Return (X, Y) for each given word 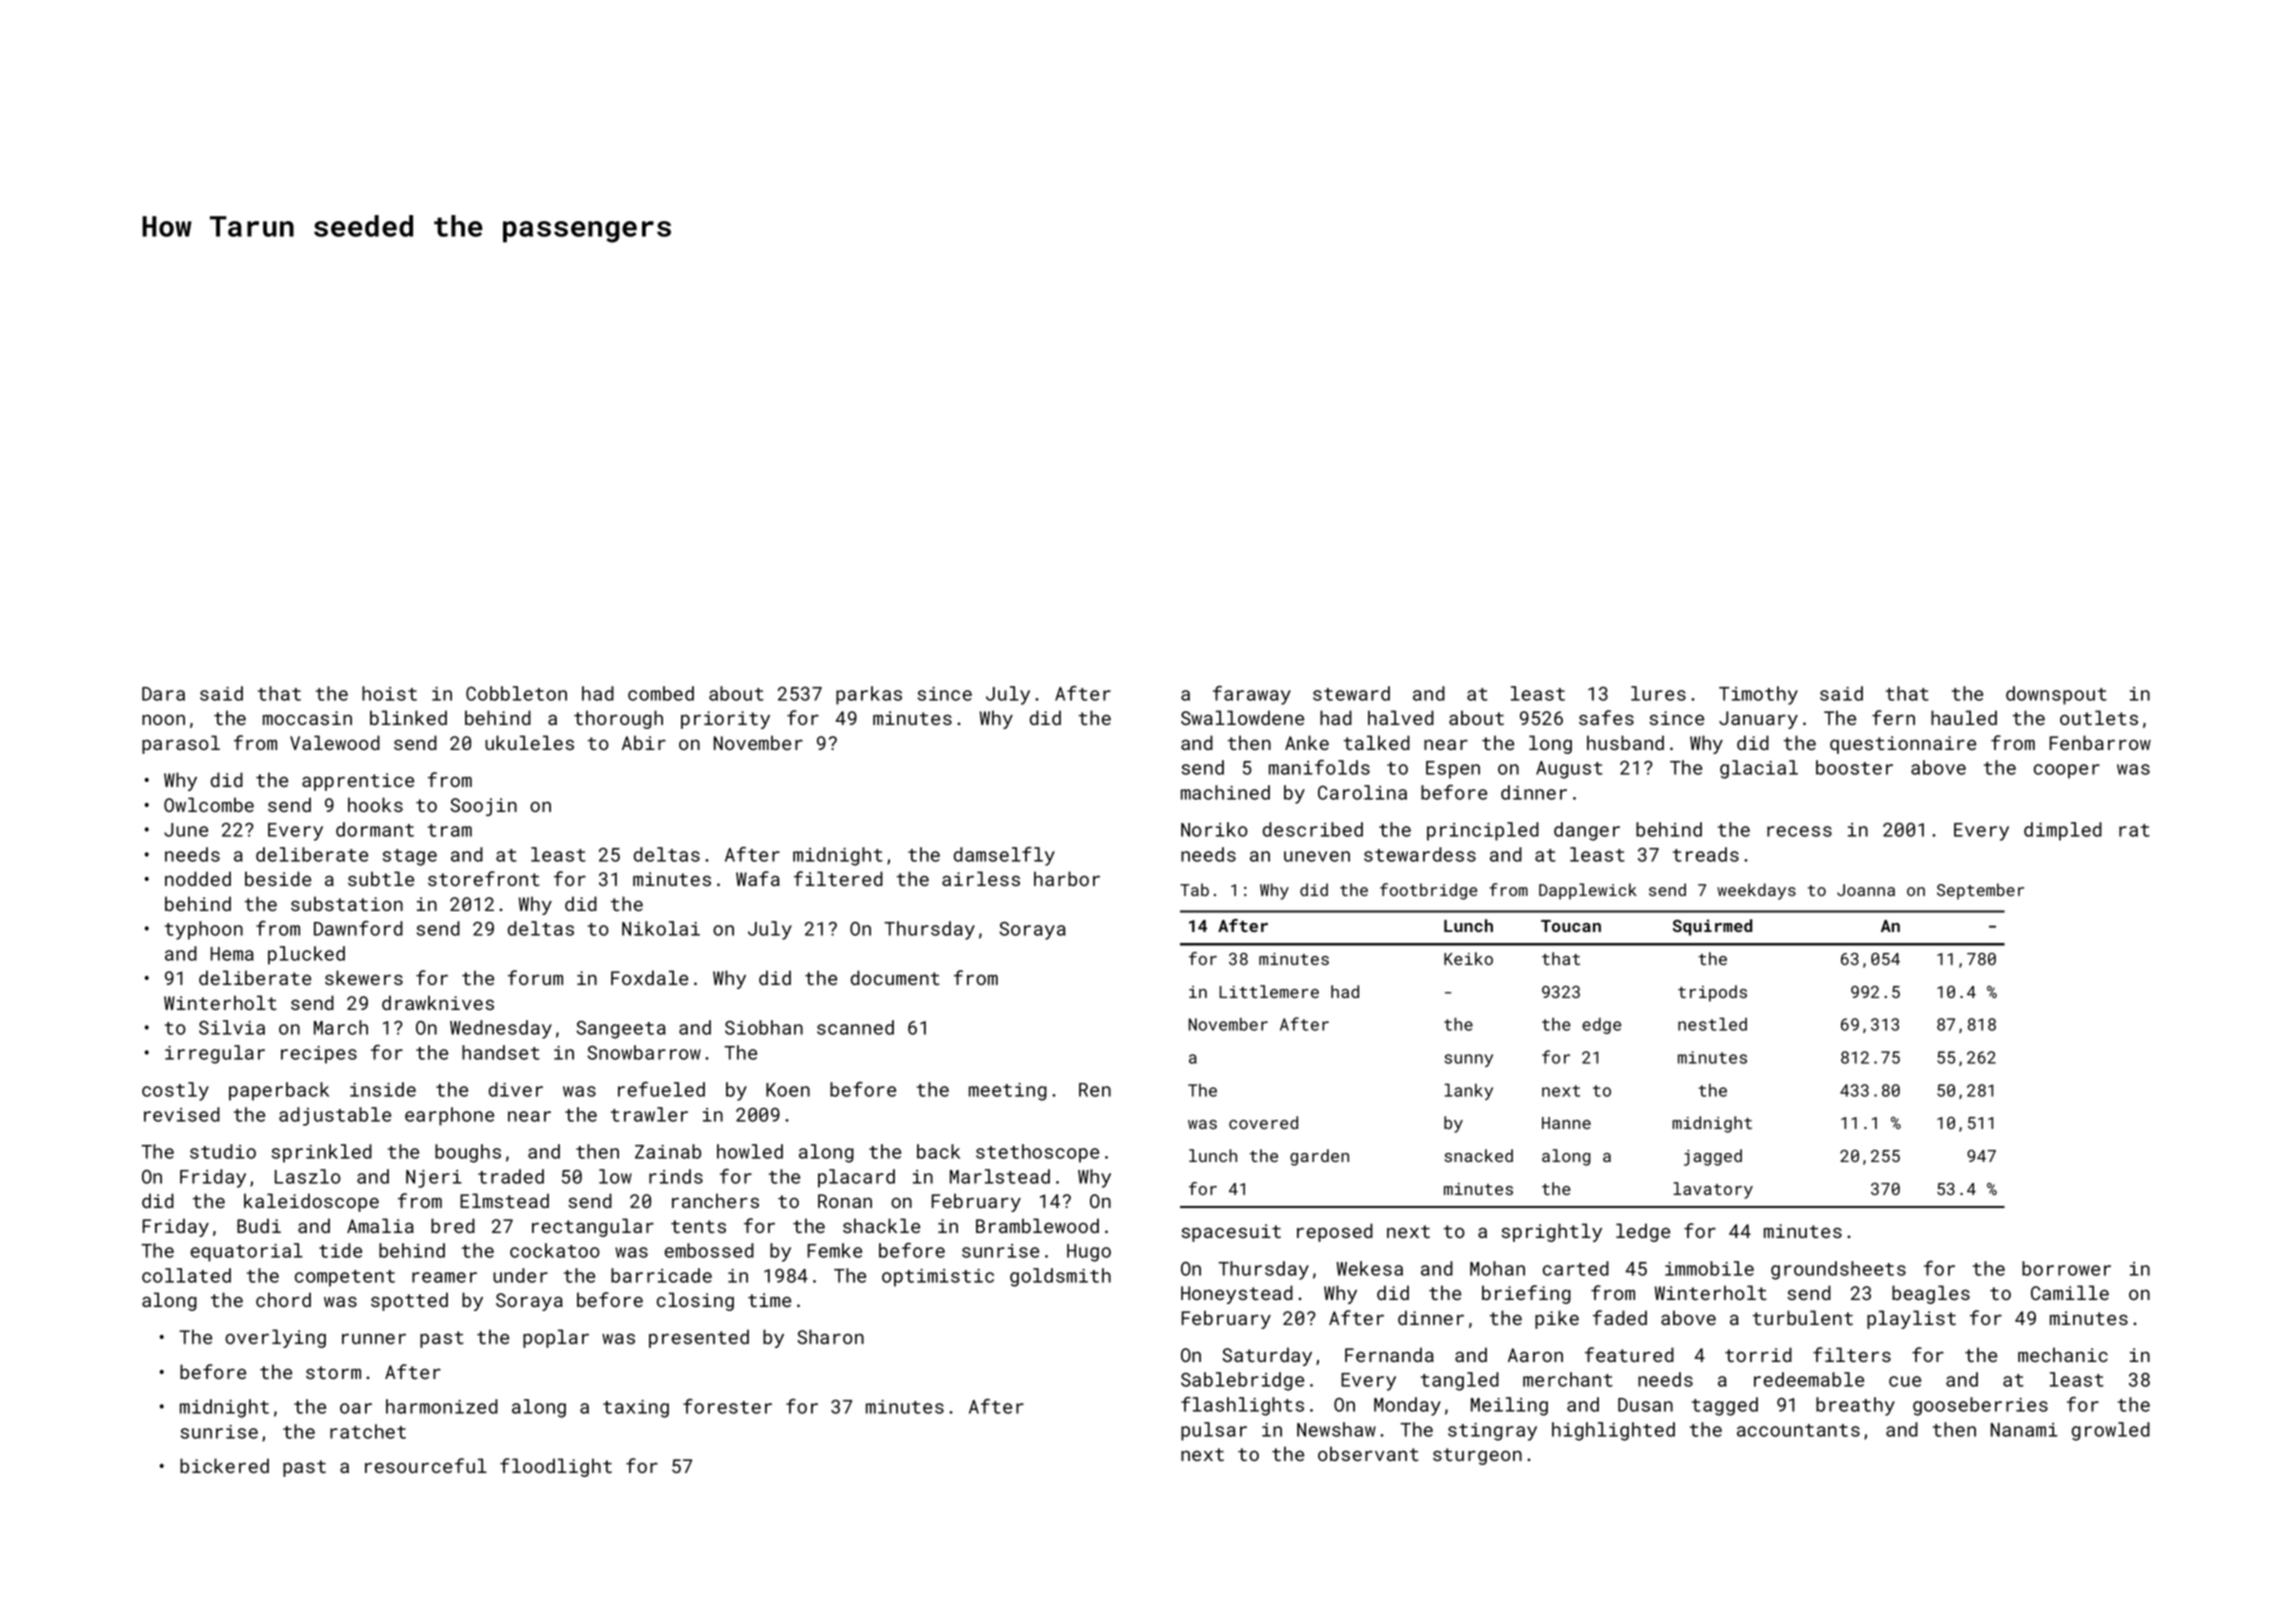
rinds (676, 1176)
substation (347, 903)
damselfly (1004, 856)
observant (1368, 1453)
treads (1706, 854)
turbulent (1803, 1317)
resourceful (426, 1465)
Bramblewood (1037, 1225)
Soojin (483, 807)
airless (981, 878)
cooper (2067, 771)
